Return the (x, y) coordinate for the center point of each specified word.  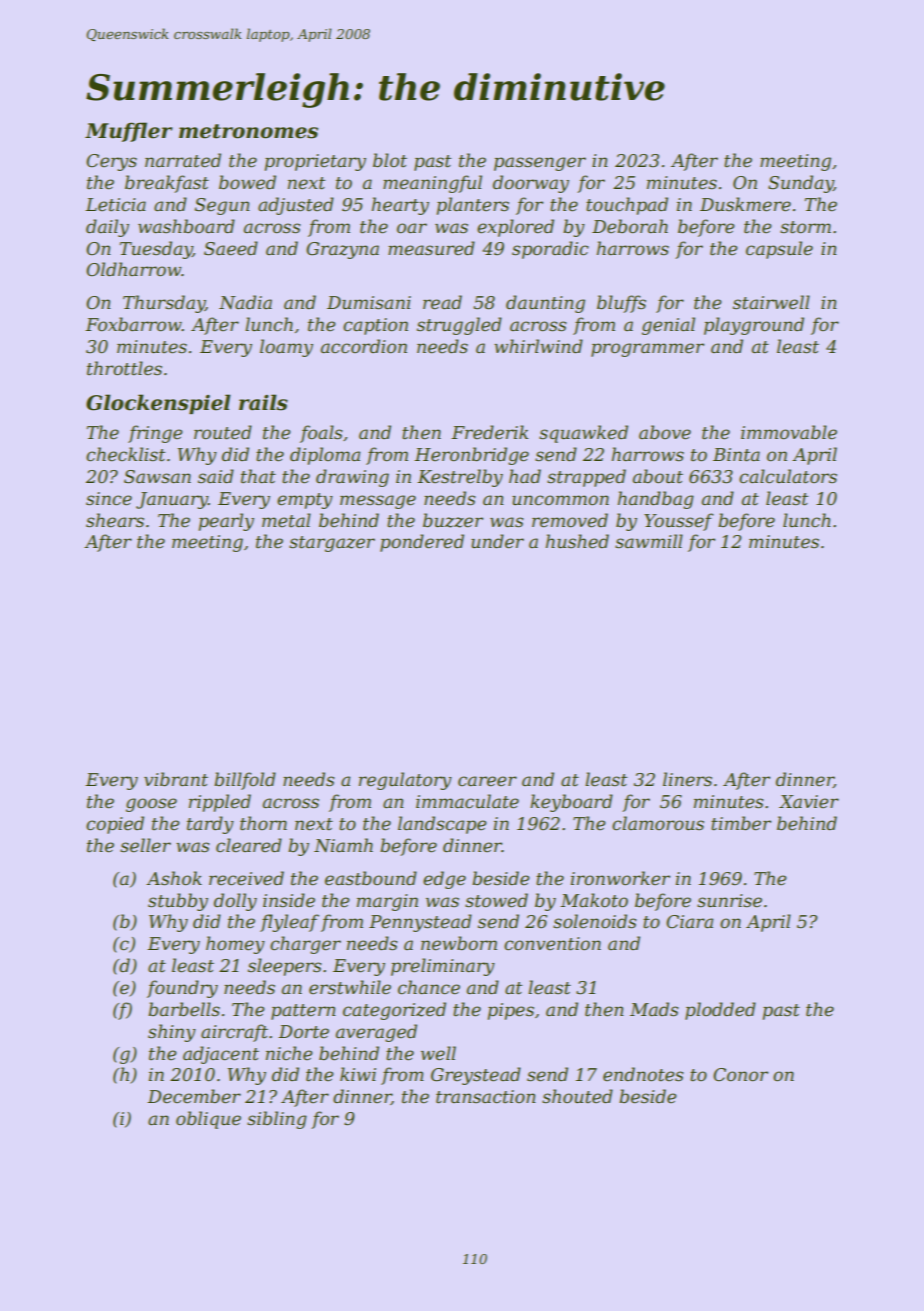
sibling (277, 1120)
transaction (486, 1097)
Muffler (128, 132)
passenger (540, 164)
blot (390, 160)
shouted (577, 1096)
